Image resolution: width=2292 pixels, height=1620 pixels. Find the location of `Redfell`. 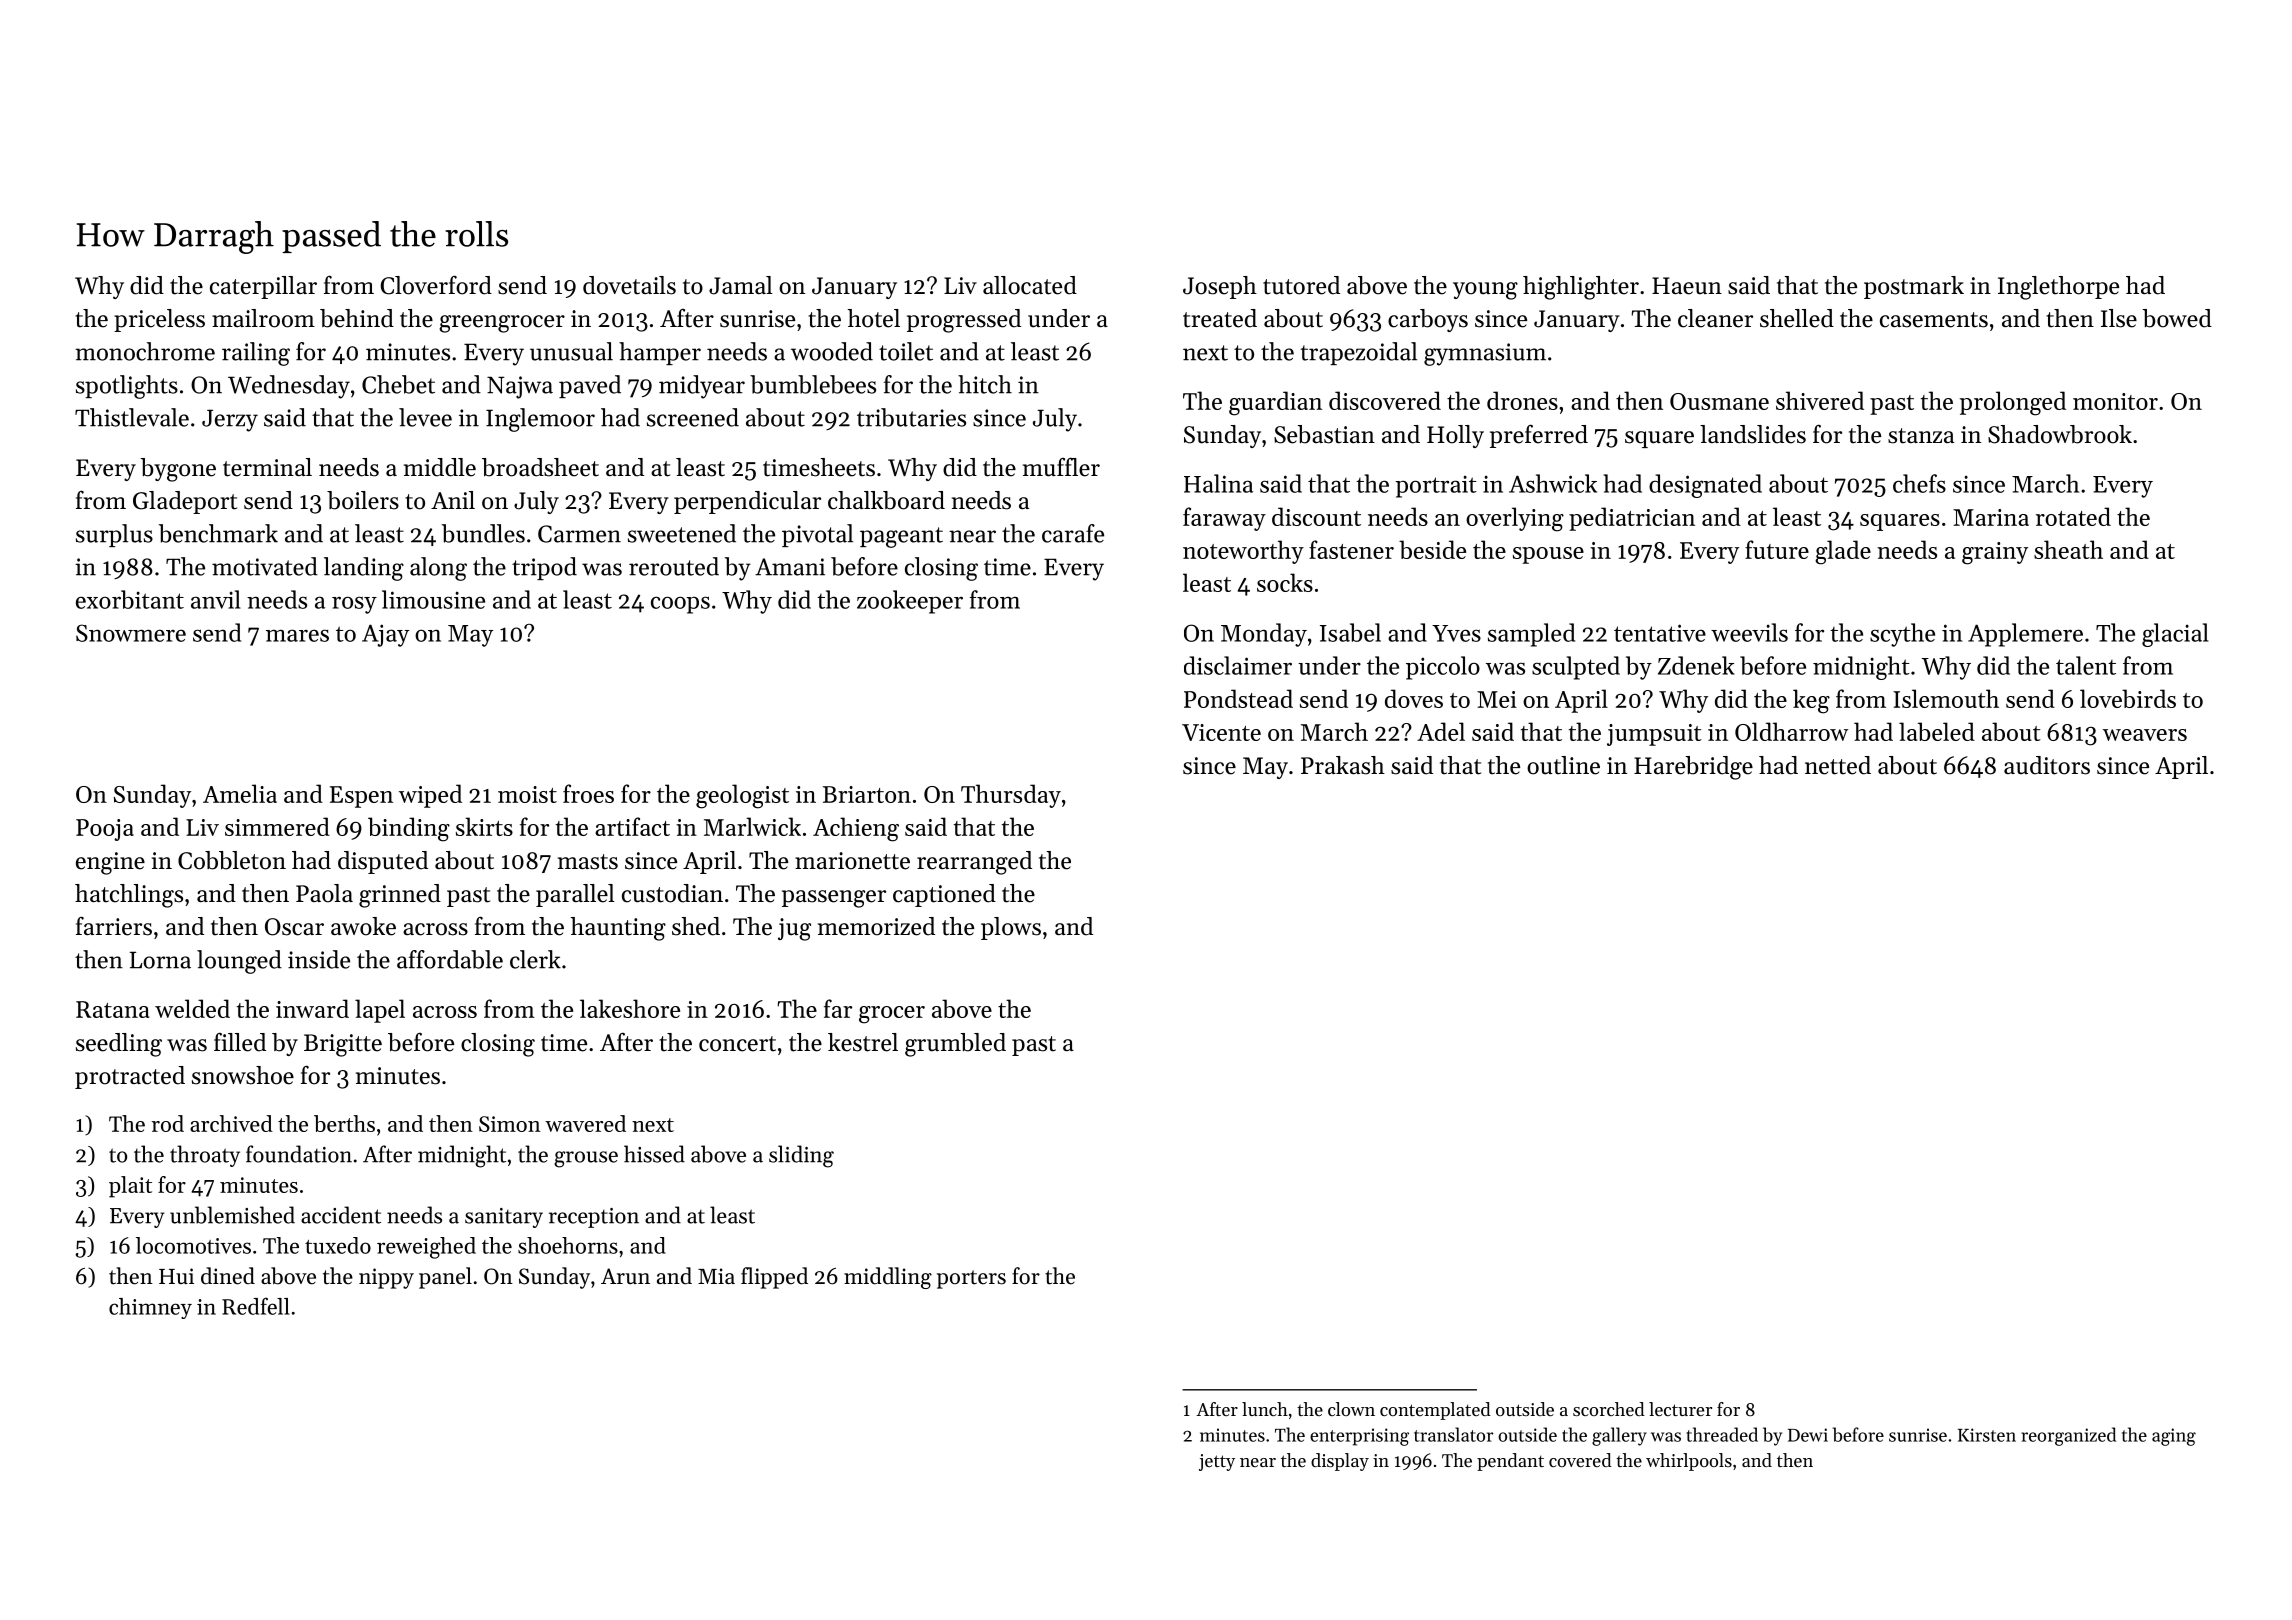

Redfell is located at coordinates (256, 1306).
